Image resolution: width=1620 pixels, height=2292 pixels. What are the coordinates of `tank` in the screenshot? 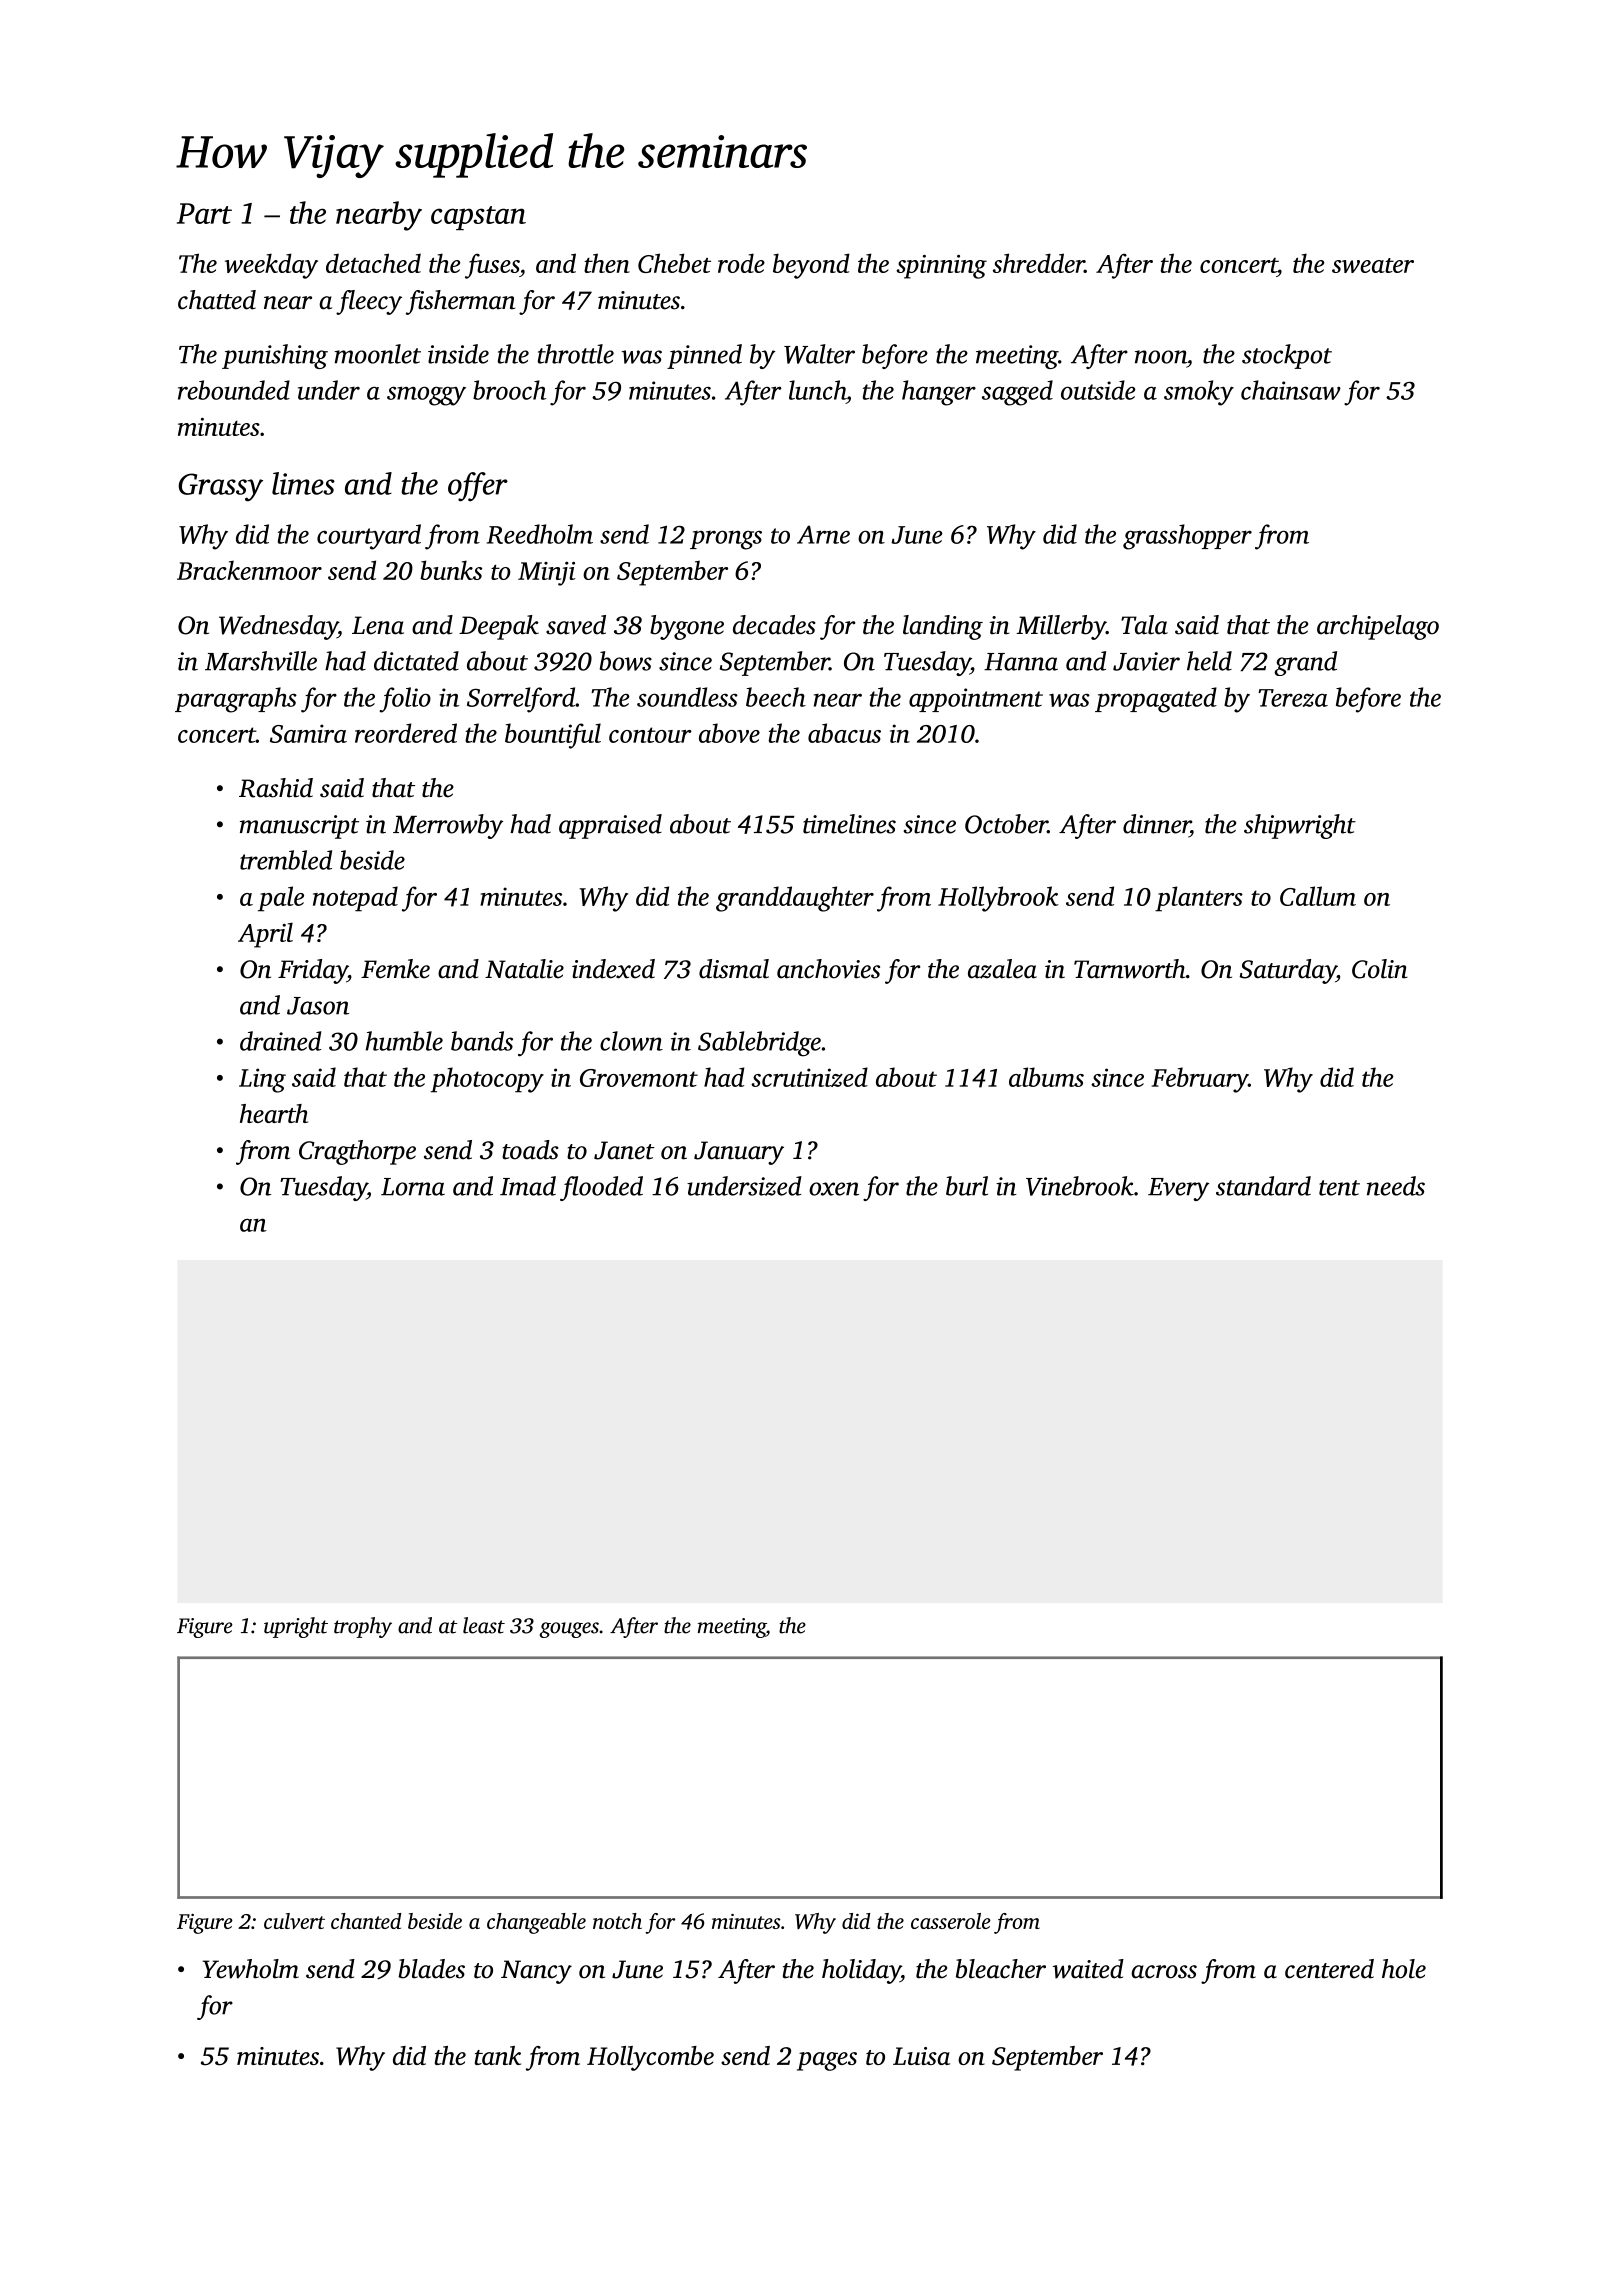 It's located at (498, 2055).
